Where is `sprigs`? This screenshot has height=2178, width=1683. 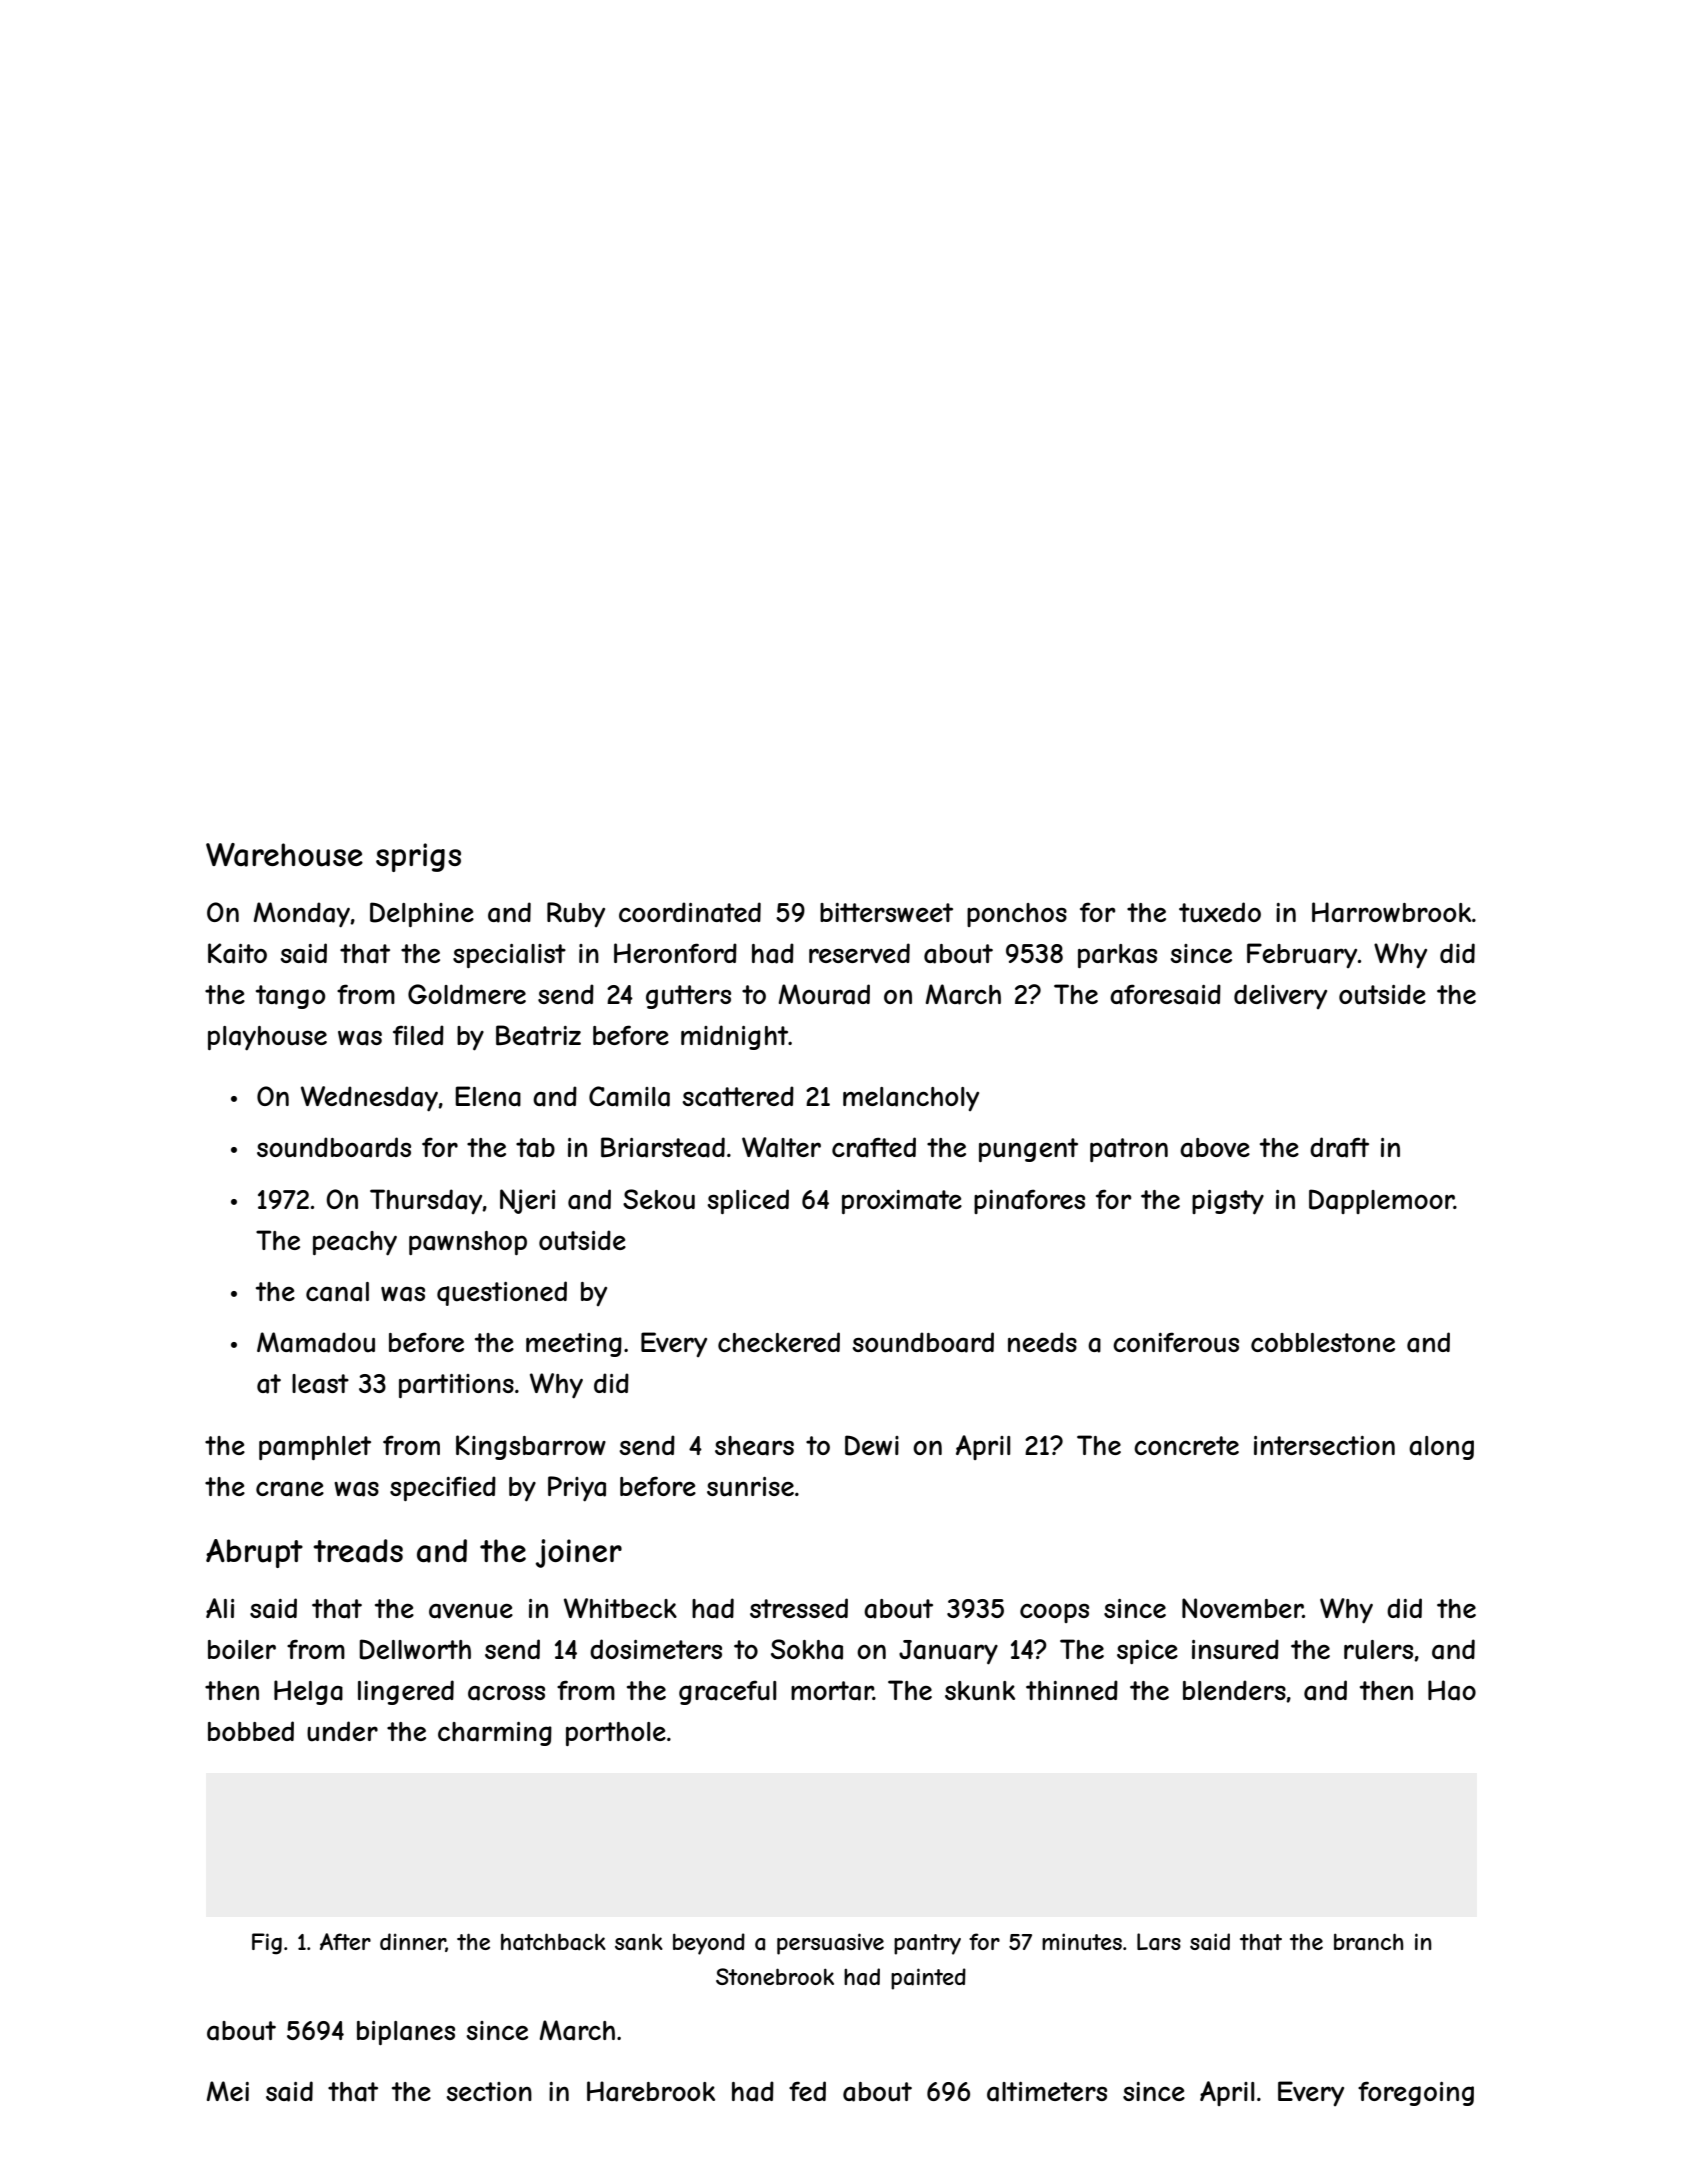 sprigs is located at coordinates (418, 857).
